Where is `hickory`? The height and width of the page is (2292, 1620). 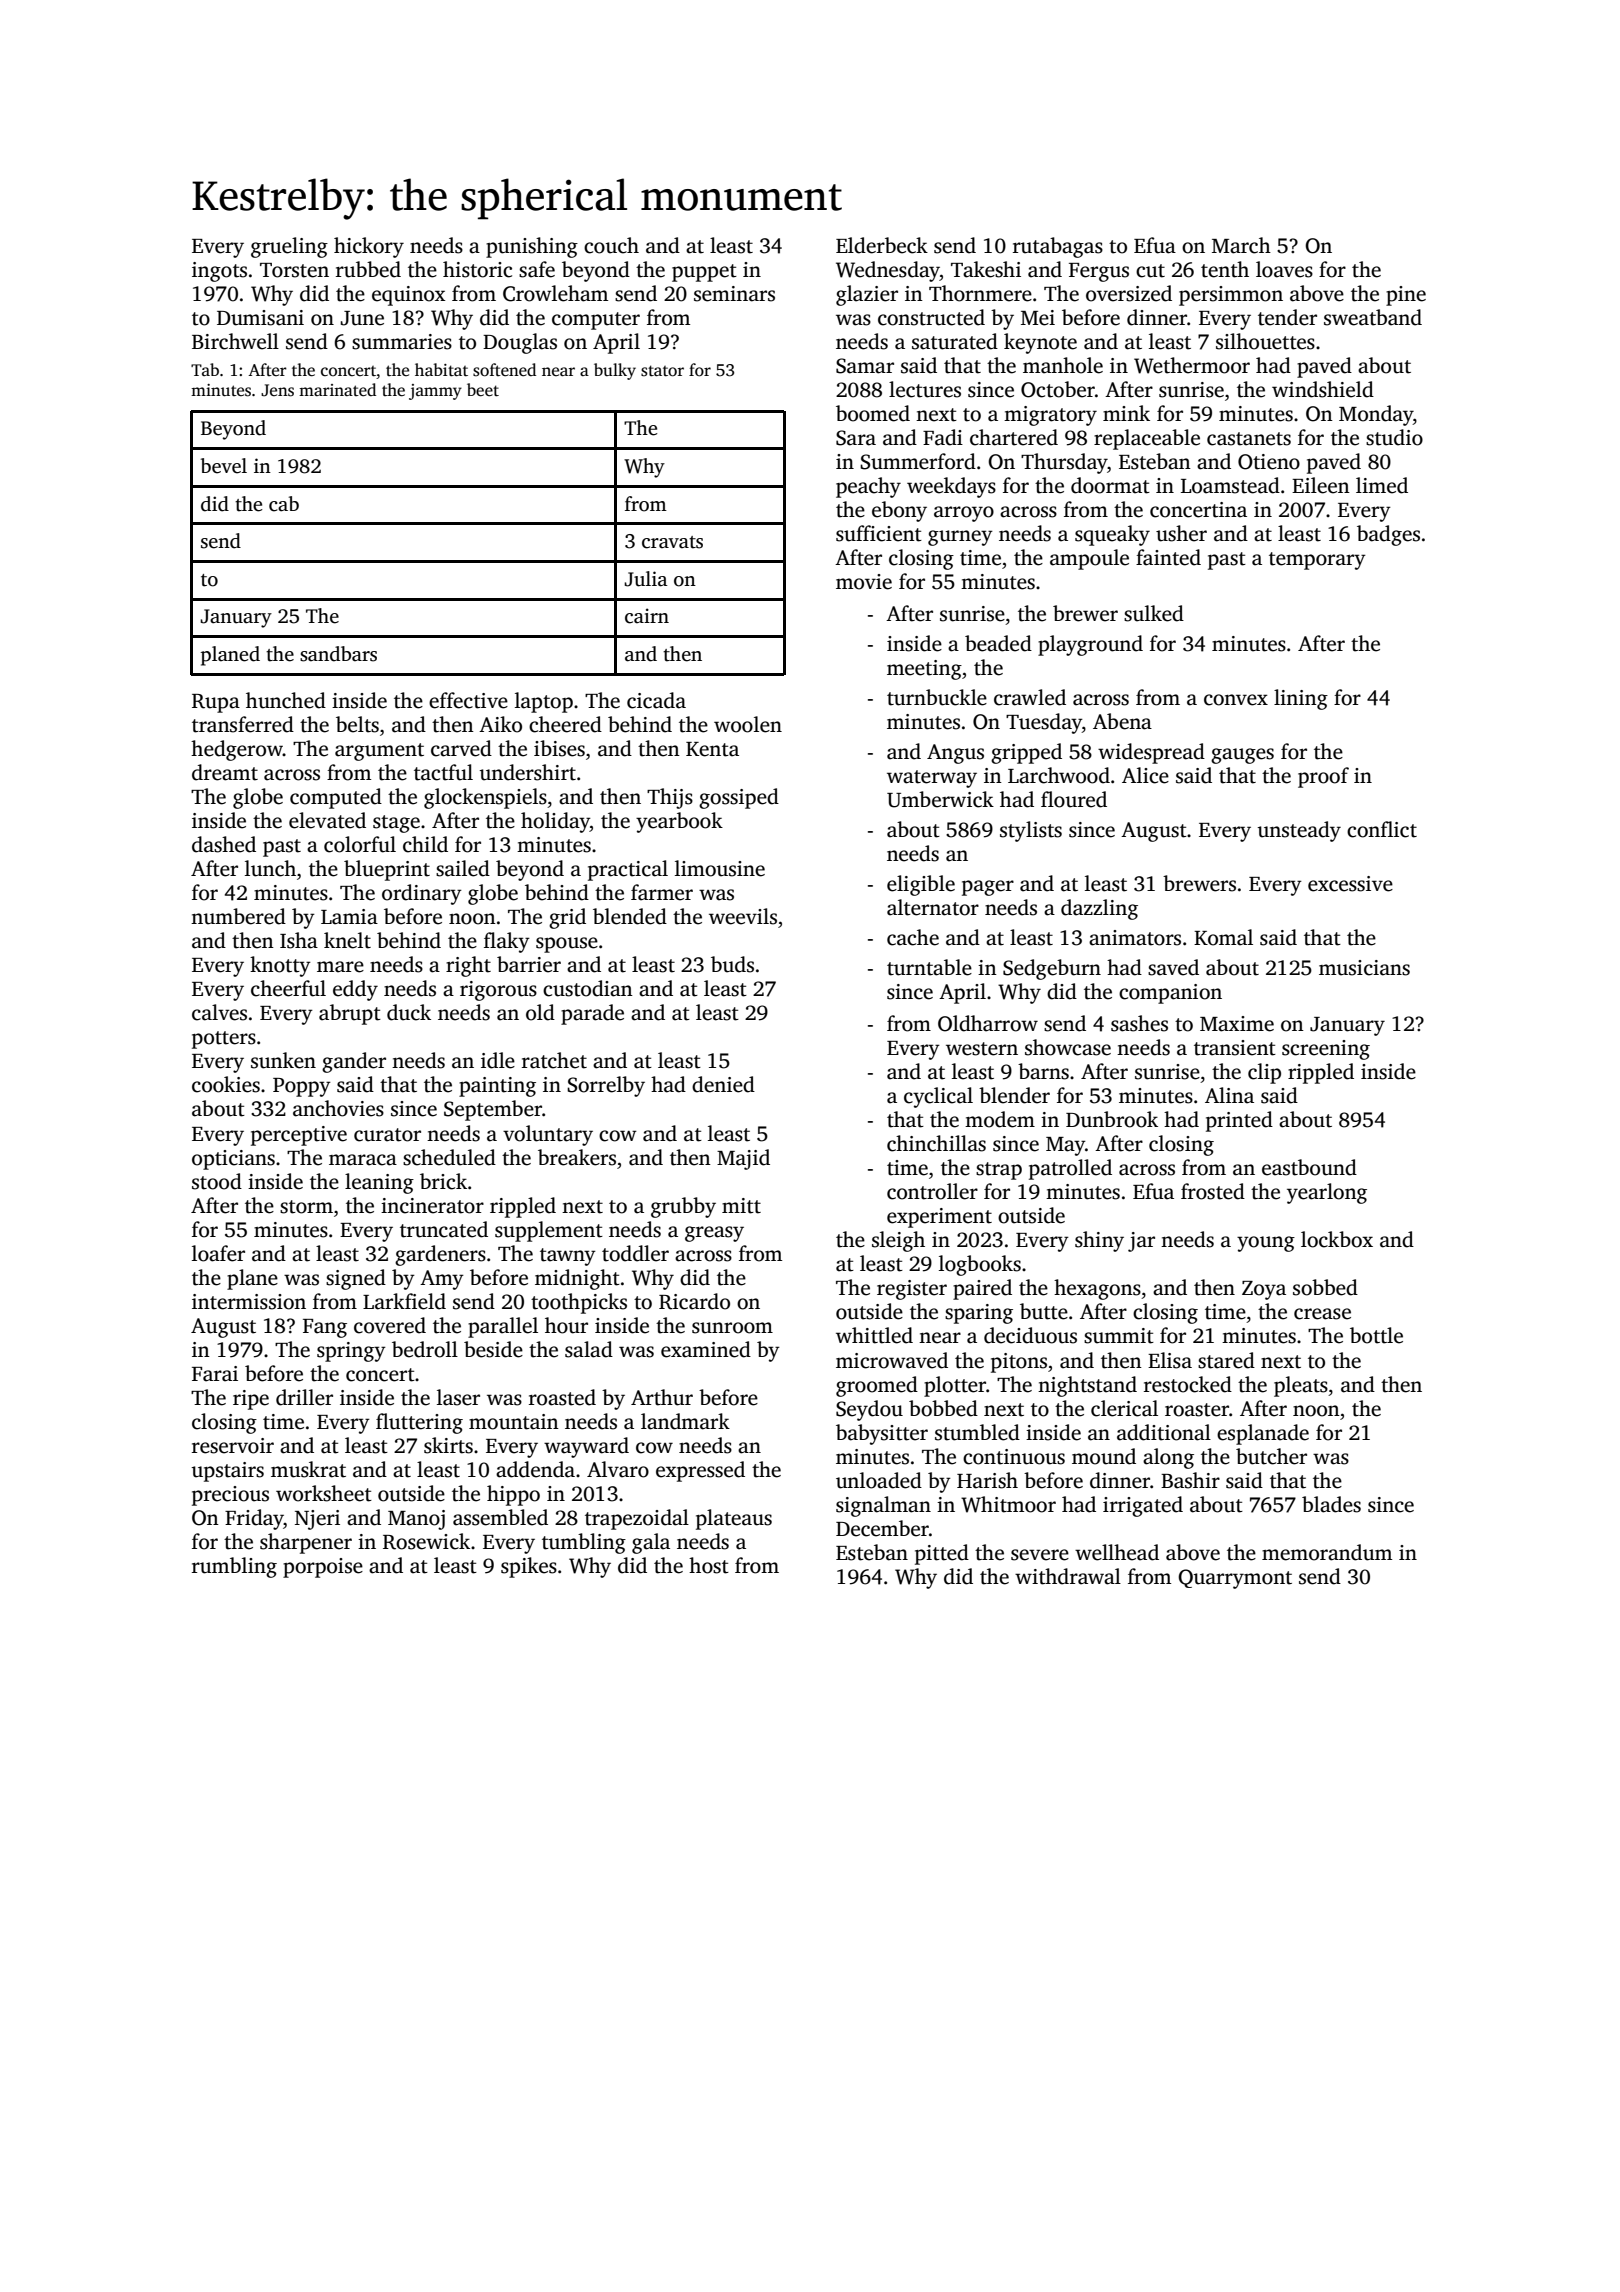
hickory is located at coordinates (369, 247).
